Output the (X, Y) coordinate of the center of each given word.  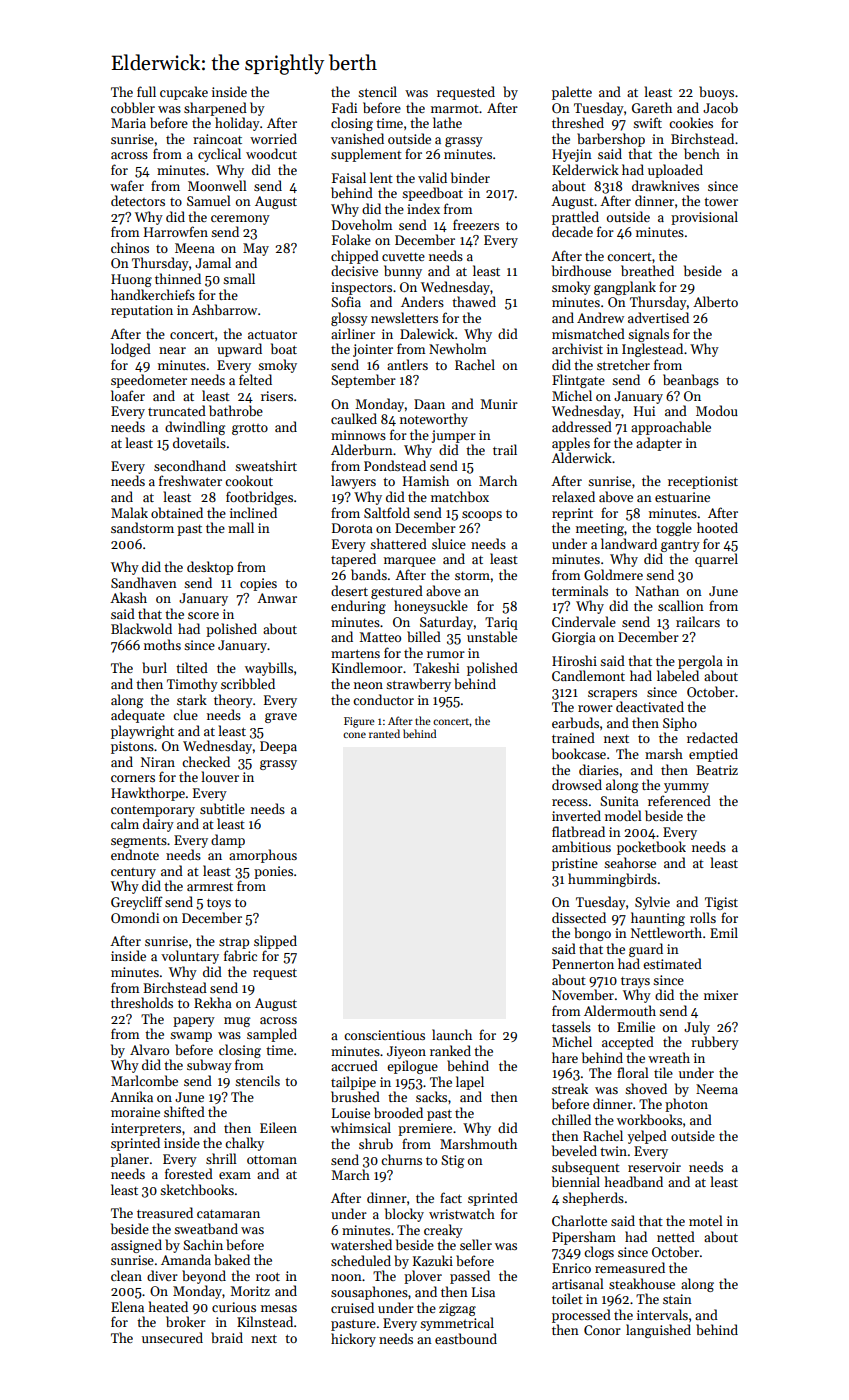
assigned (136, 1246)
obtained (177, 512)
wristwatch (462, 1213)
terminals (580, 590)
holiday (237, 124)
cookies (691, 122)
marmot (455, 109)
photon (686, 1105)
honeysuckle (431, 607)
